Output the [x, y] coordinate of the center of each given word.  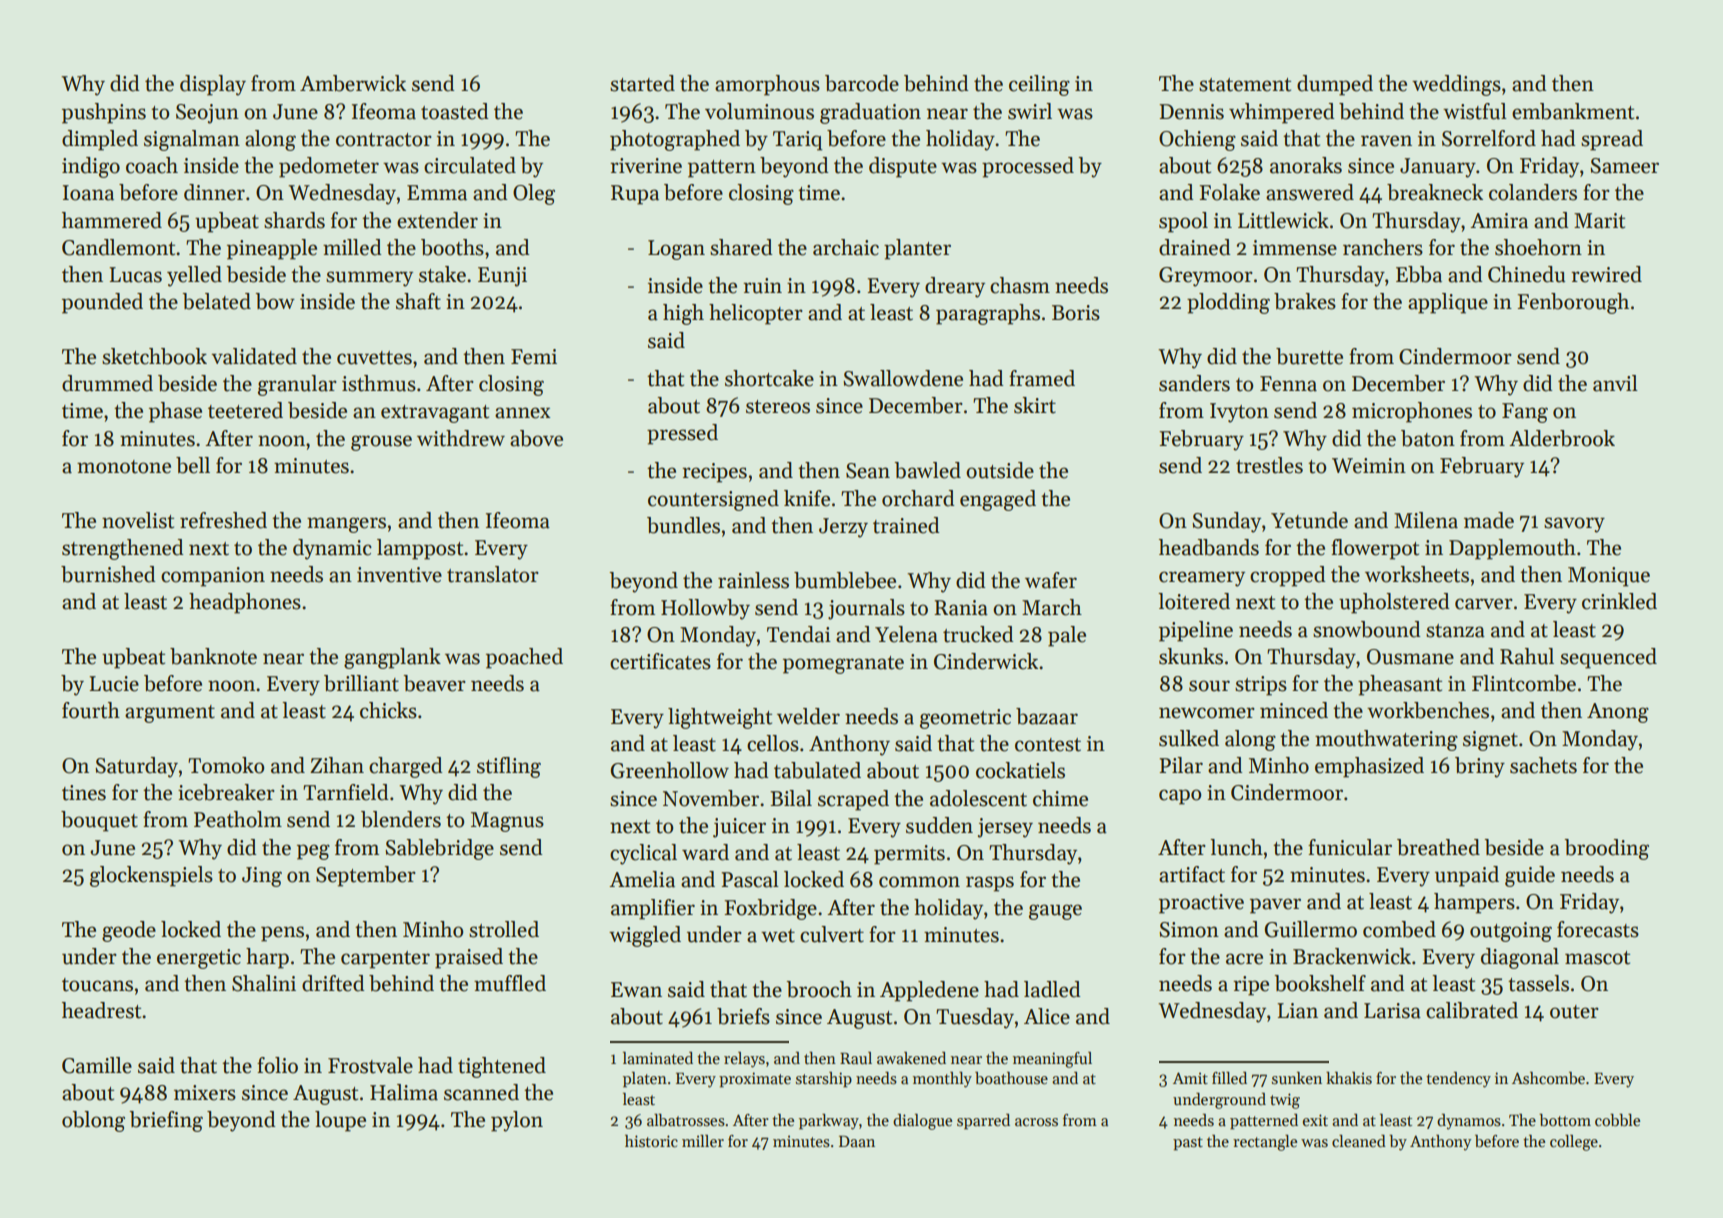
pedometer [329, 167]
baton [1428, 438]
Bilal [791, 798]
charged [406, 767]
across [1036, 1122]
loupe [340, 1121]
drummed [107, 383]
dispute [903, 167]
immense [1295, 248]
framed [1042, 378]
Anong [1618, 713]
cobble [1617, 1120]
